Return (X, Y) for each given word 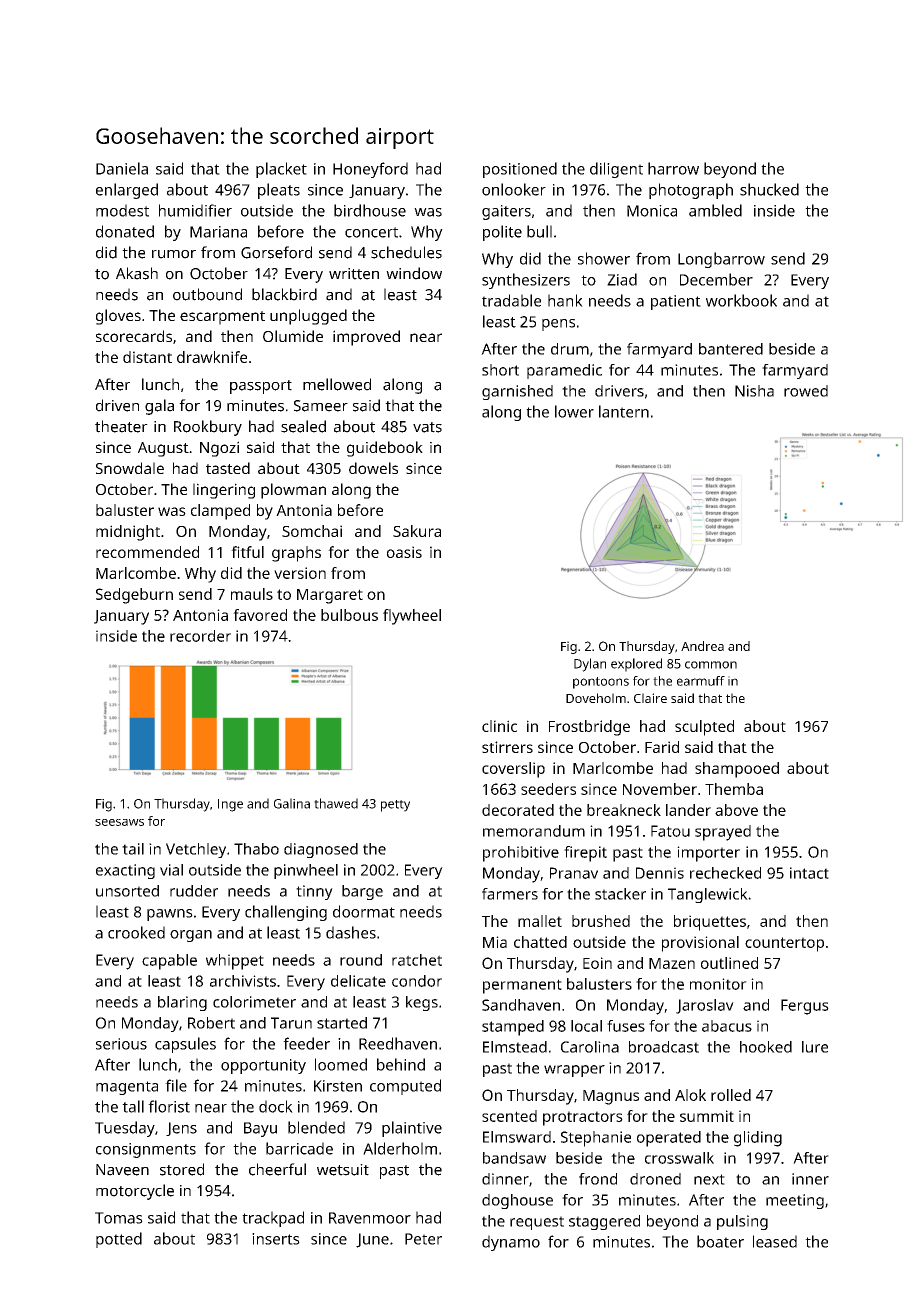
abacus (727, 1026)
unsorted (127, 891)
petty (395, 806)
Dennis (660, 873)
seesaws (119, 822)
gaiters (506, 212)
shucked (769, 189)
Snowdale (130, 468)
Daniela (122, 168)
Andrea (702, 646)
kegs (422, 1003)
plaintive (412, 1129)
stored (182, 1169)
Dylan (590, 665)
